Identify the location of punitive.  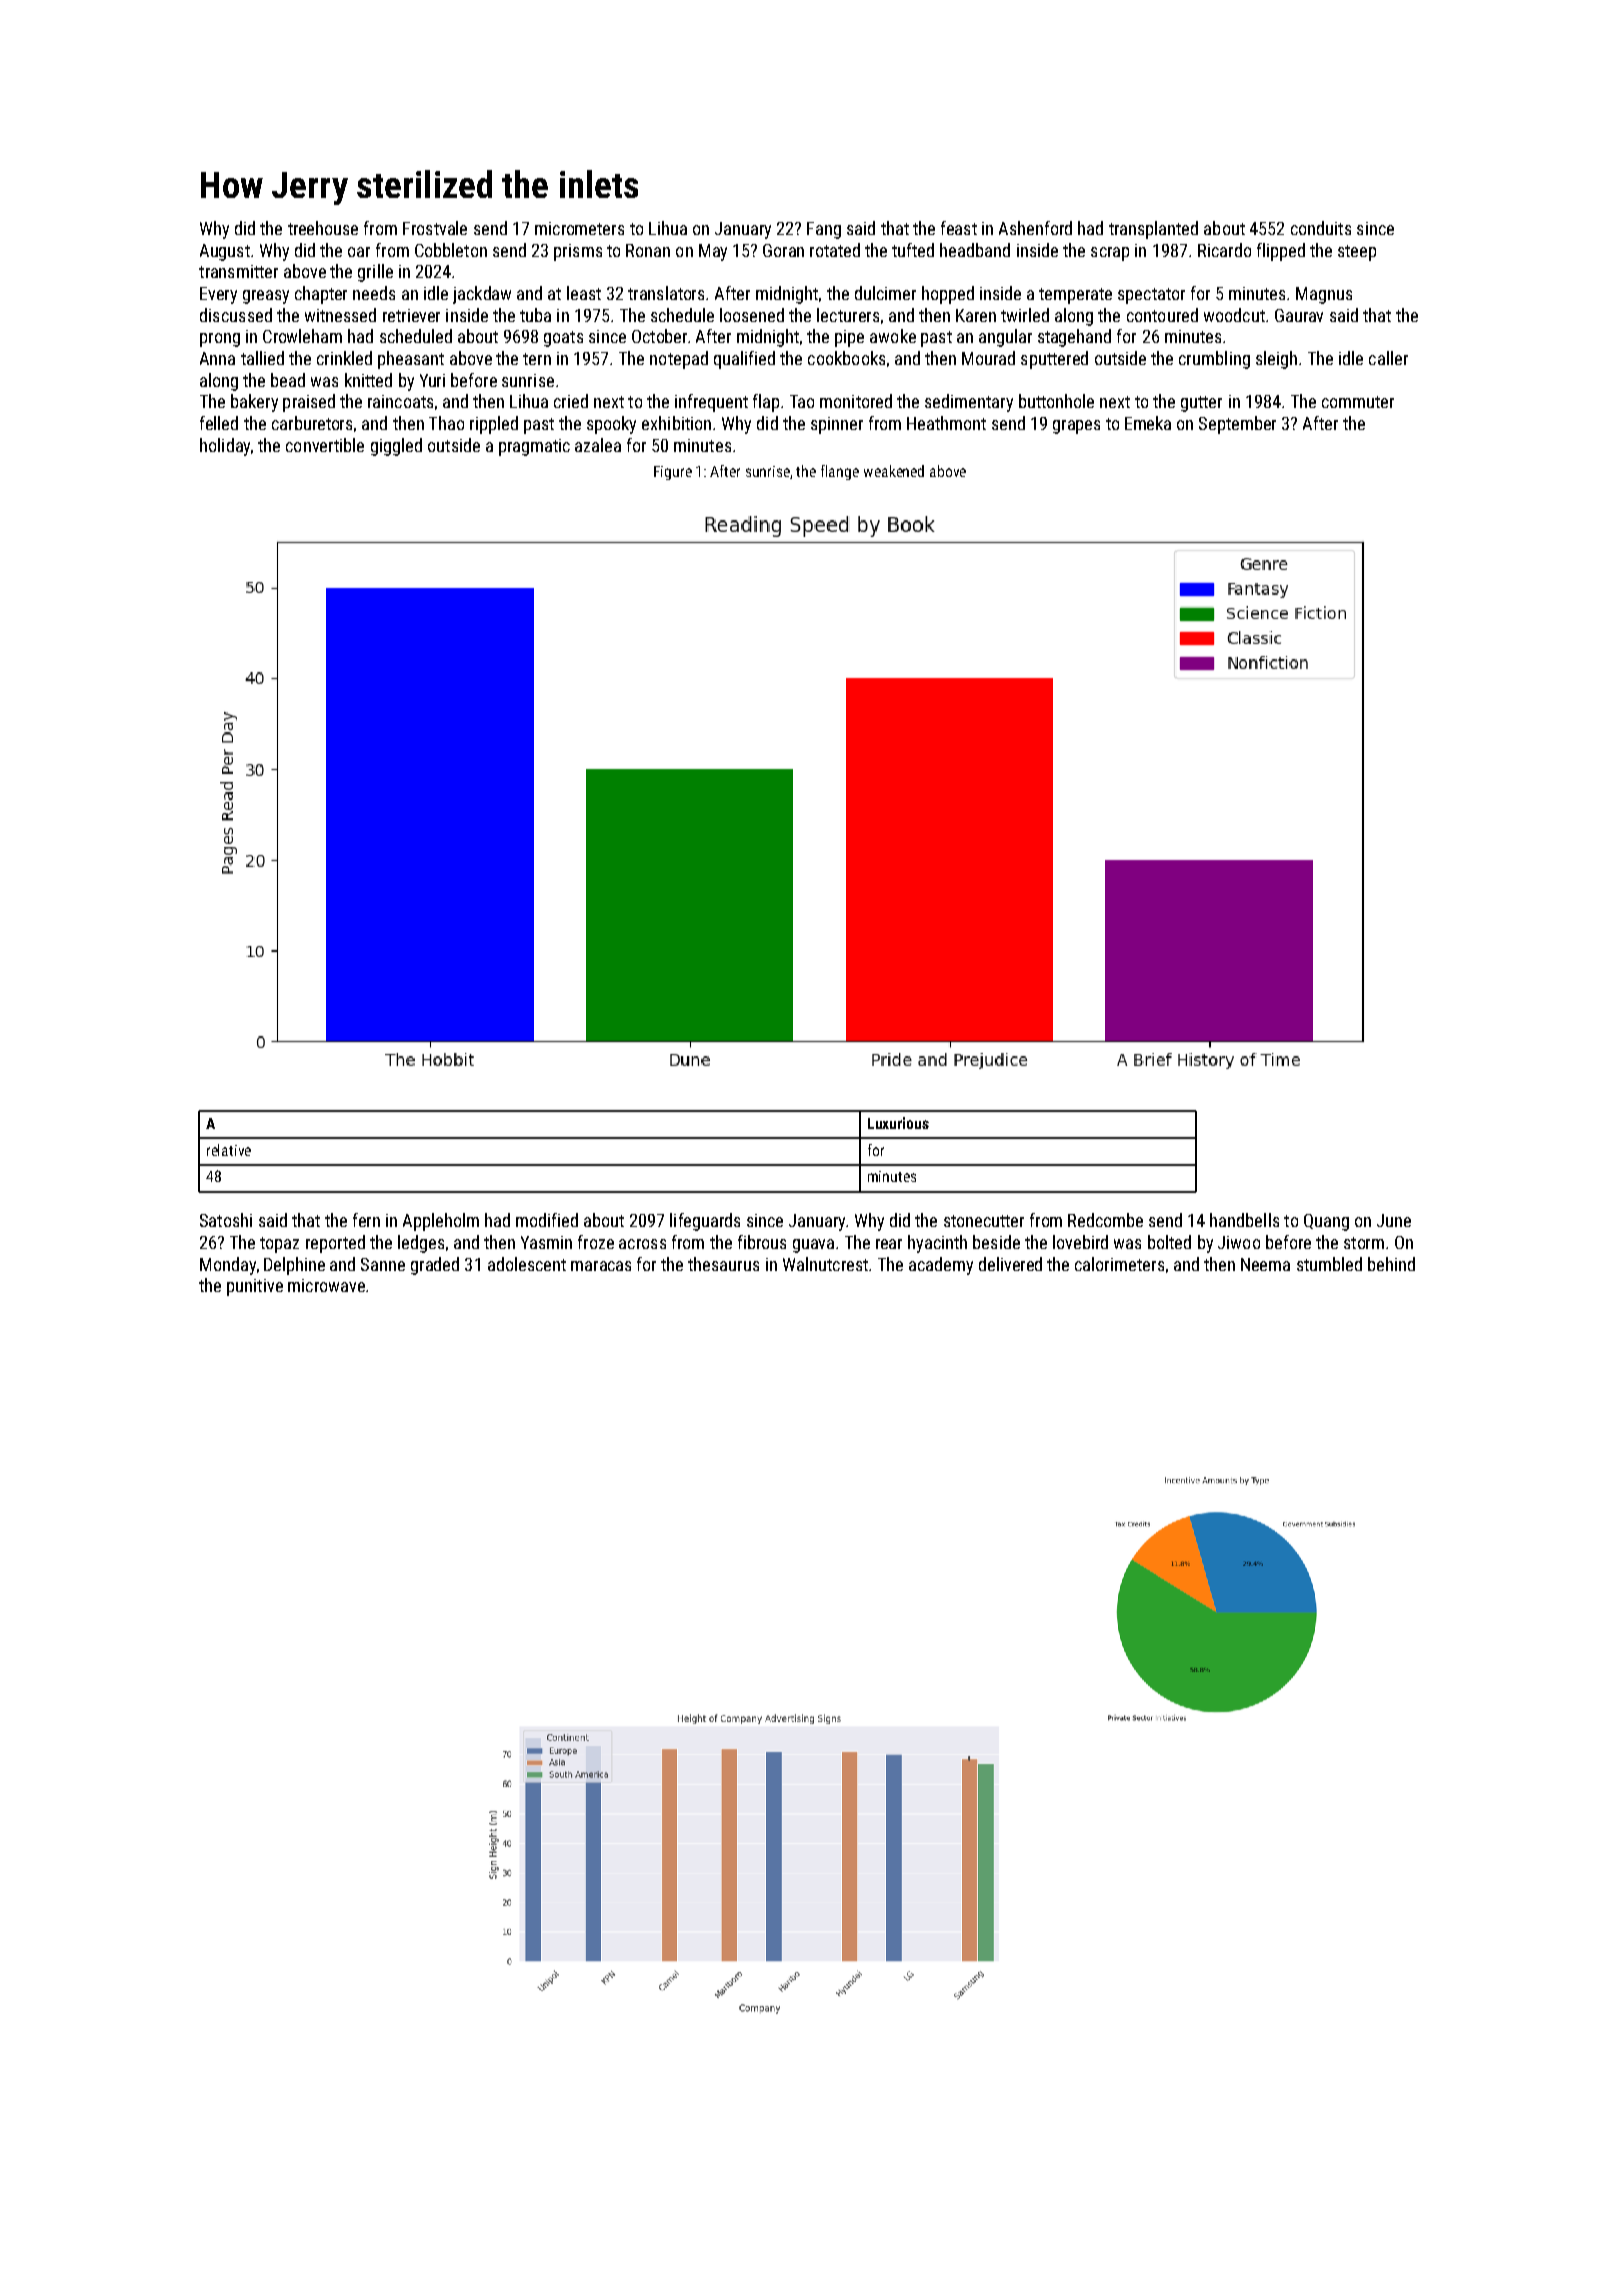
(255, 1287).
